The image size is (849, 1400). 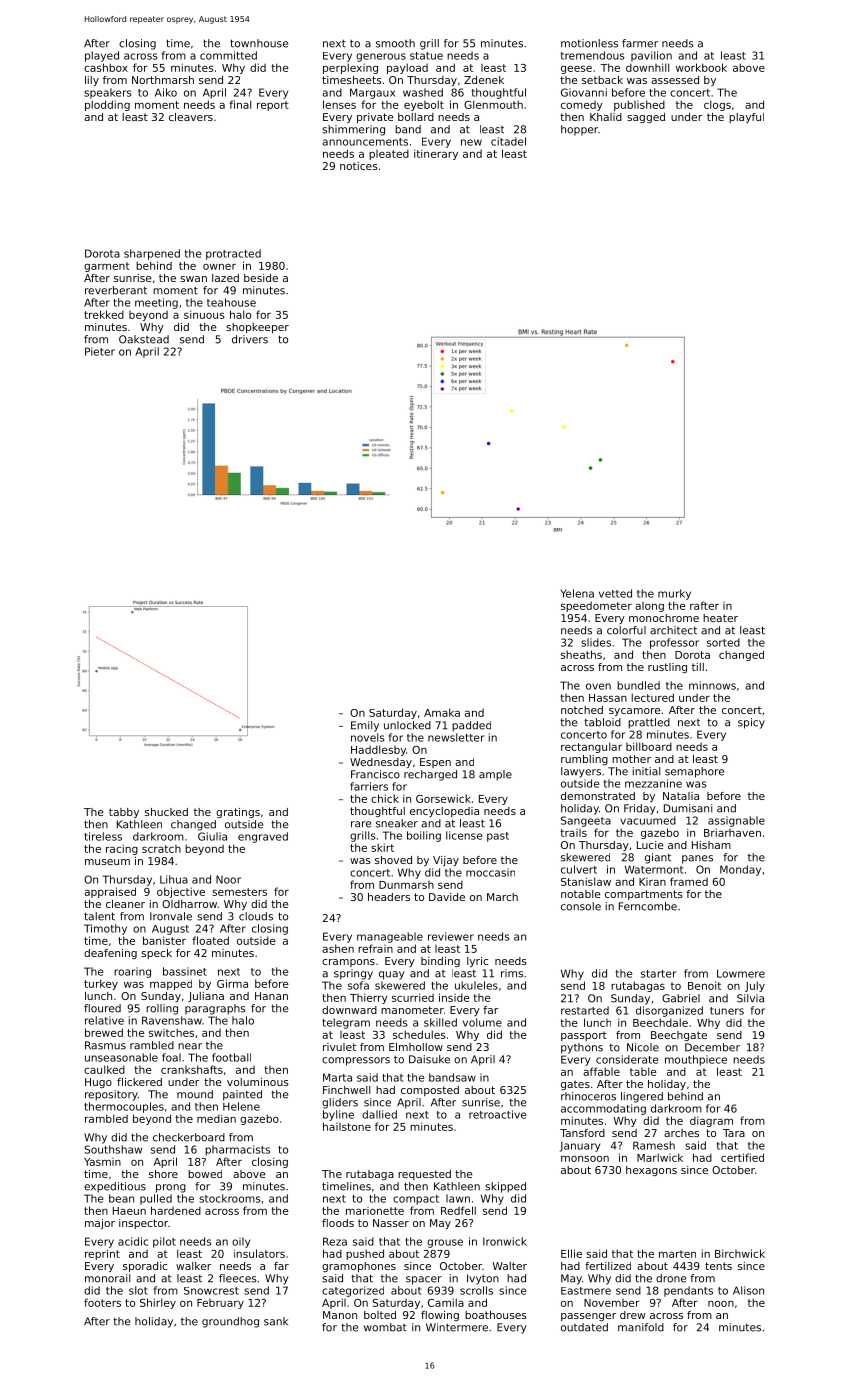 I want to click on manifold, so click(x=641, y=1327).
